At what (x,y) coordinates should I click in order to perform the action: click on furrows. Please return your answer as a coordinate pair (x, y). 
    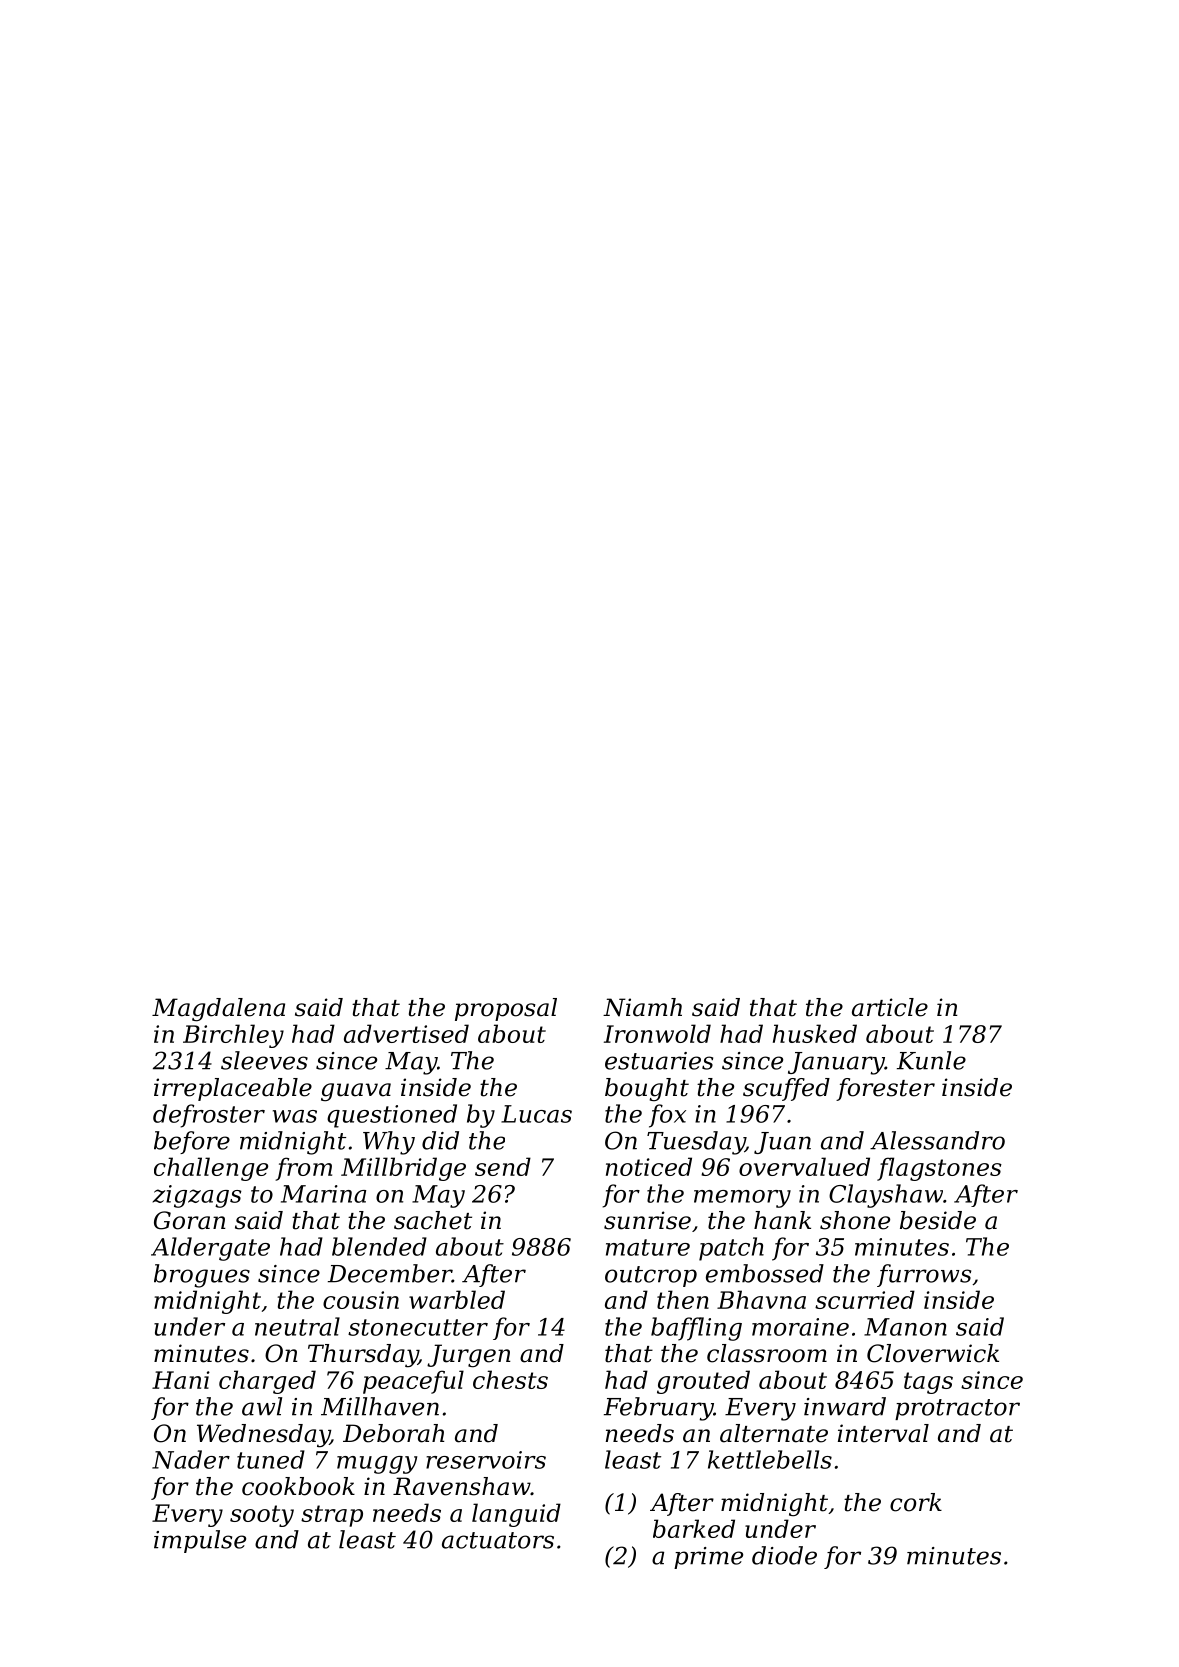
    Looking at the image, I should click on (924, 1275).
